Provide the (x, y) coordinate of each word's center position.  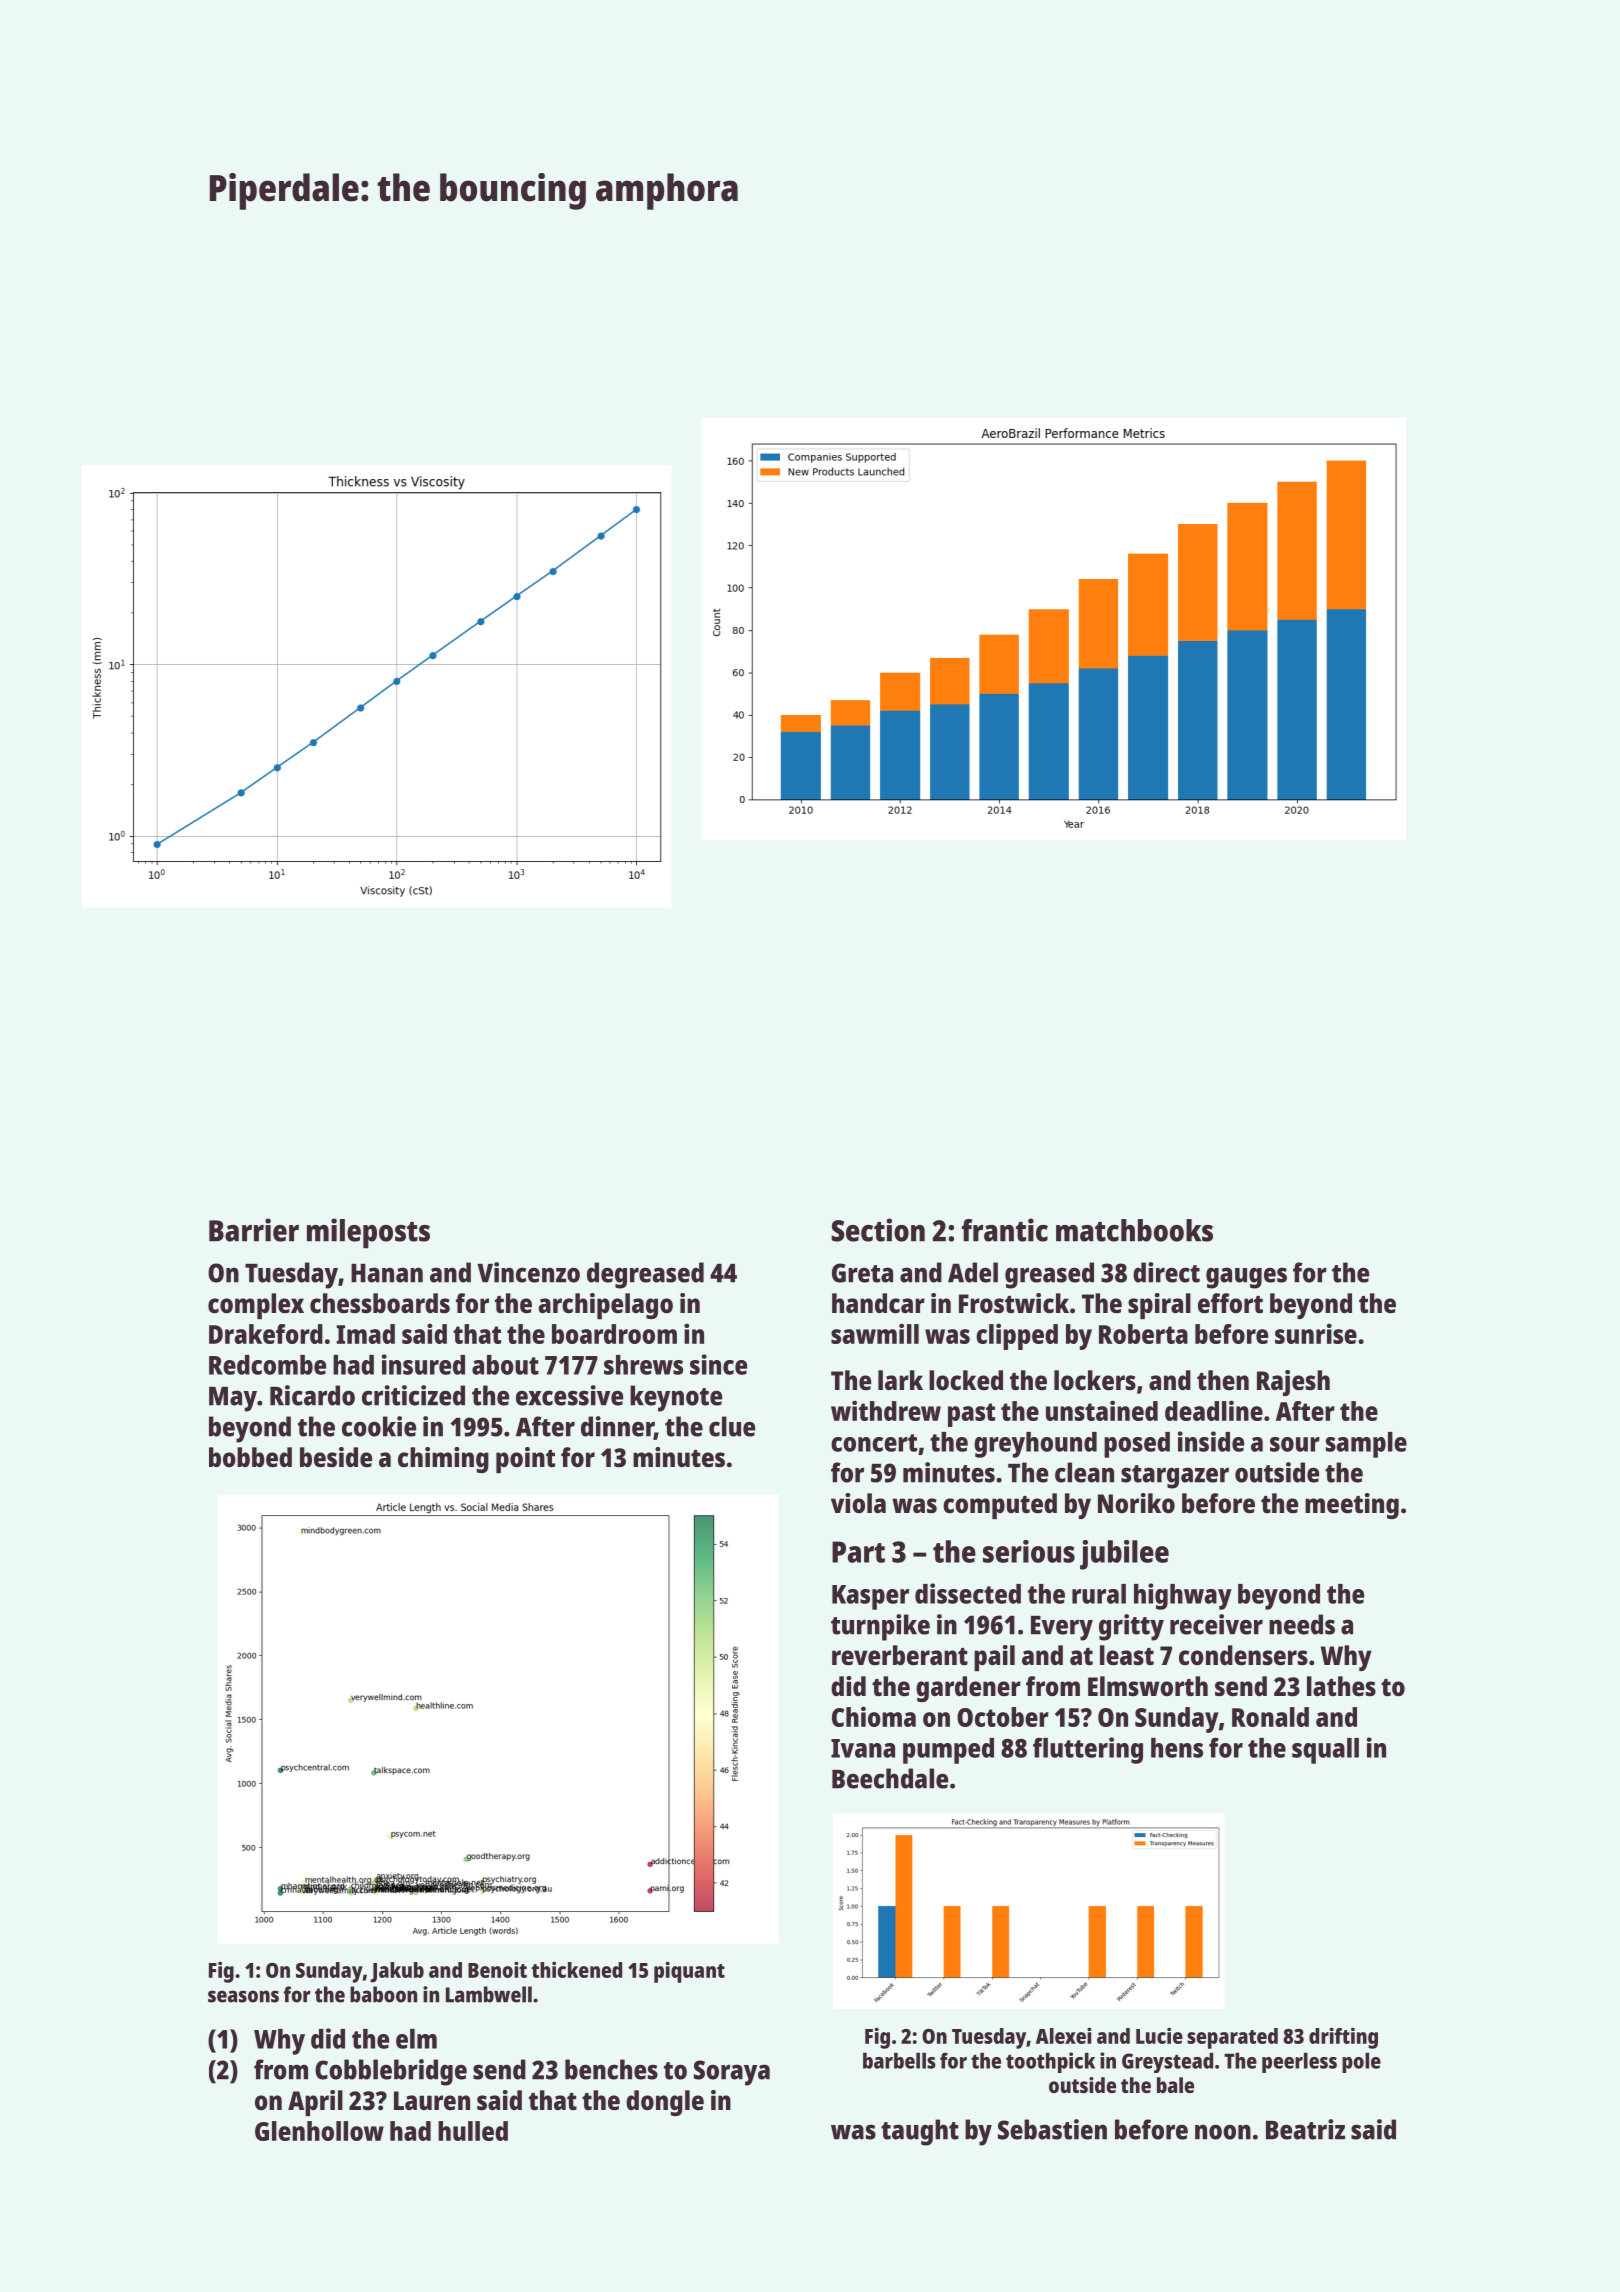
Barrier (254, 1230)
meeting (1352, 1506)
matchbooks (1134, 1230)
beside (336, 1457)
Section (878, 1230)
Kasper (870, 1597)
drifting (1343, 2038)
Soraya (732, 2073)
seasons (243, 1996)
